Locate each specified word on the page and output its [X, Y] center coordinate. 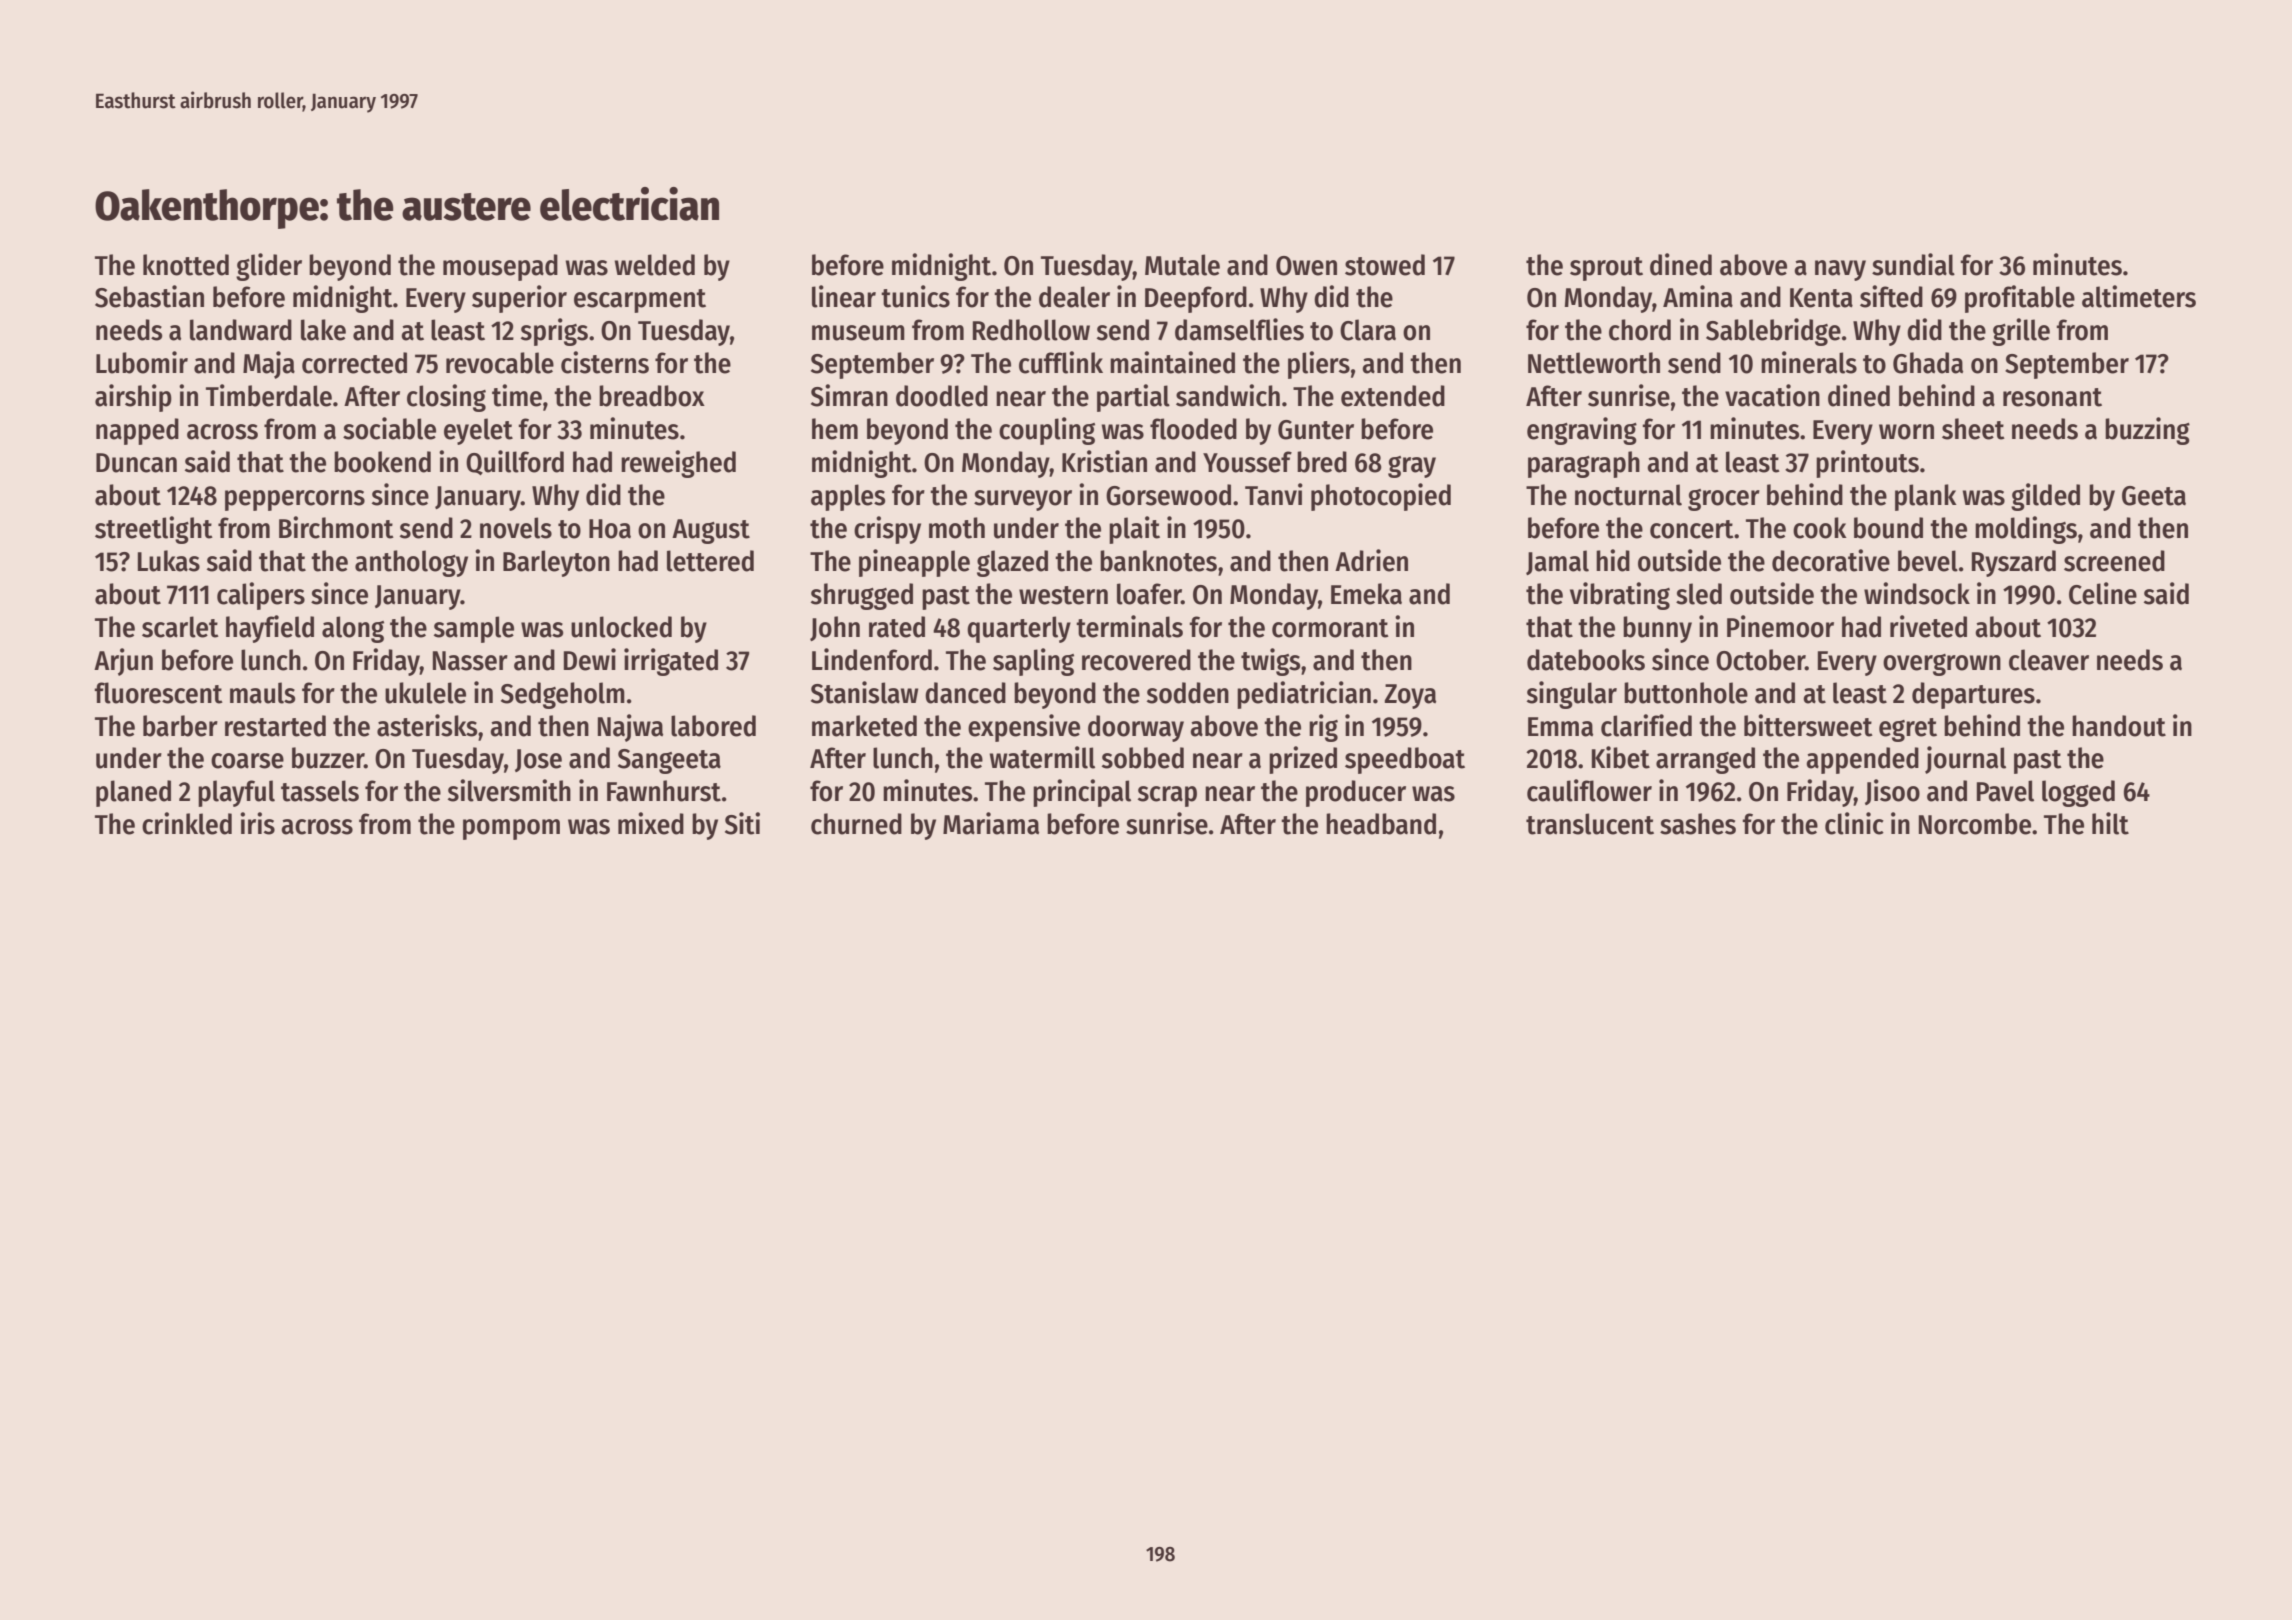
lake [323, 330]
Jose [538, 760]
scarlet [180, 627]
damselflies [1239, 329]
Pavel [2005, 791]
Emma [1560, 727]
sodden [1188, 693]
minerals [1809, 362]
